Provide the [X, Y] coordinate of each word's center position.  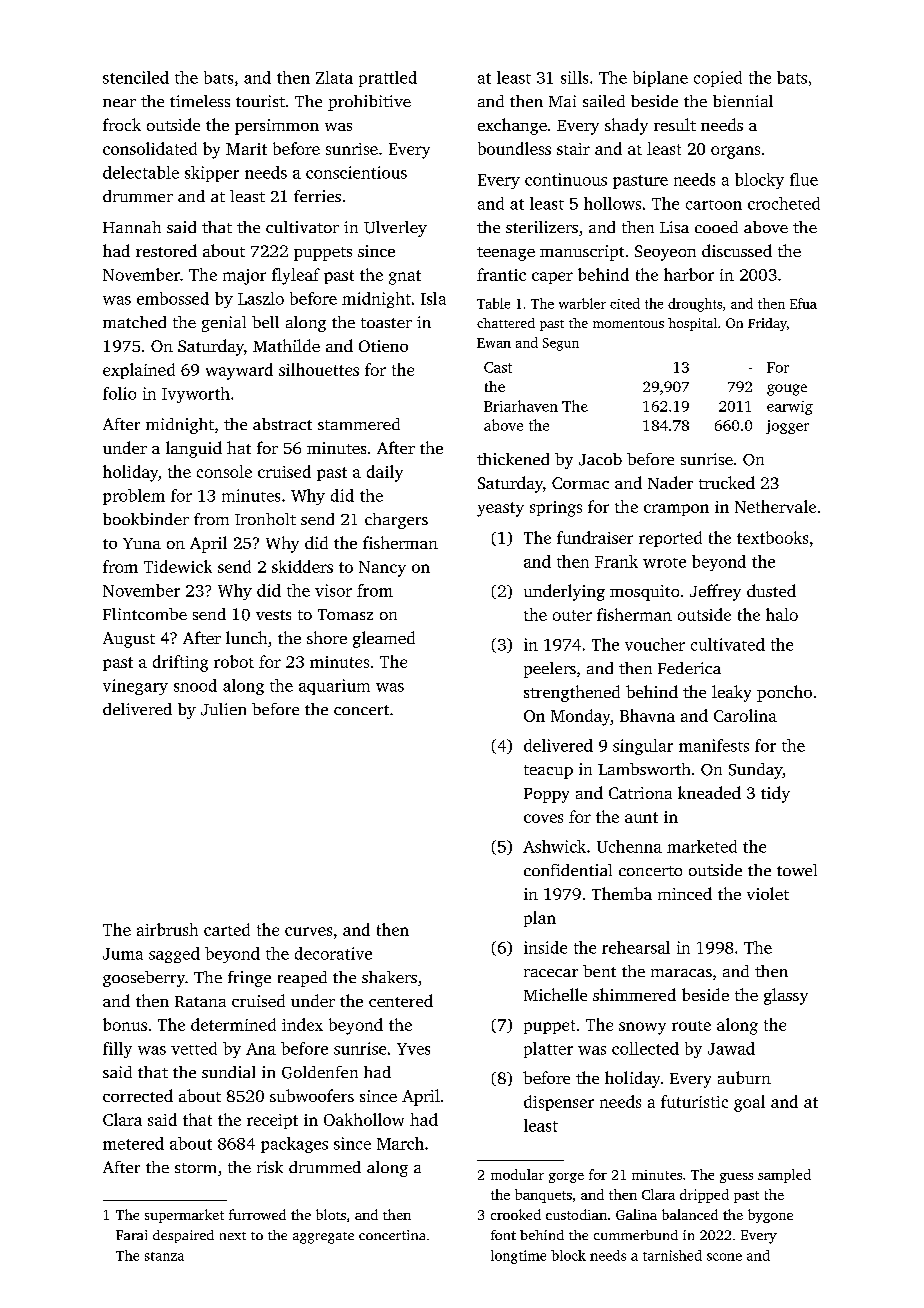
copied [718, 79]
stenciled [136, 77]
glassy [786, 996]
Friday [767, 324]
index [302, 1024]
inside [545, 947]
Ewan [494, 343]
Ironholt [265, 519]
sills [574, 77]
